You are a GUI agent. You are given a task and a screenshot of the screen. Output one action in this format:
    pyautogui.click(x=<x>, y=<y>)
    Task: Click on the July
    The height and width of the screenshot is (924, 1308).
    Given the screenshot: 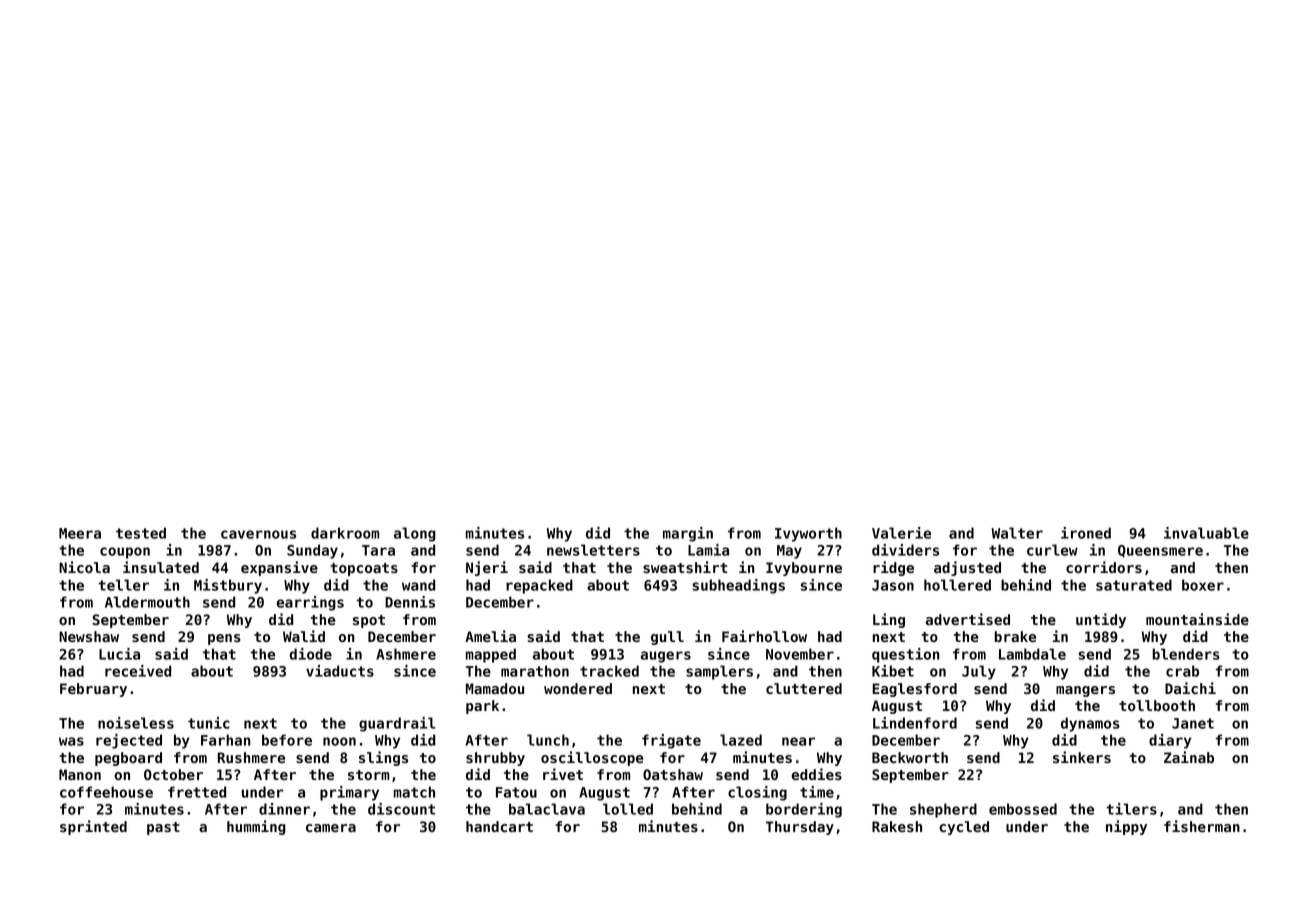 What is the action you would take?
    pyautogui.click(x=979, y=672)
